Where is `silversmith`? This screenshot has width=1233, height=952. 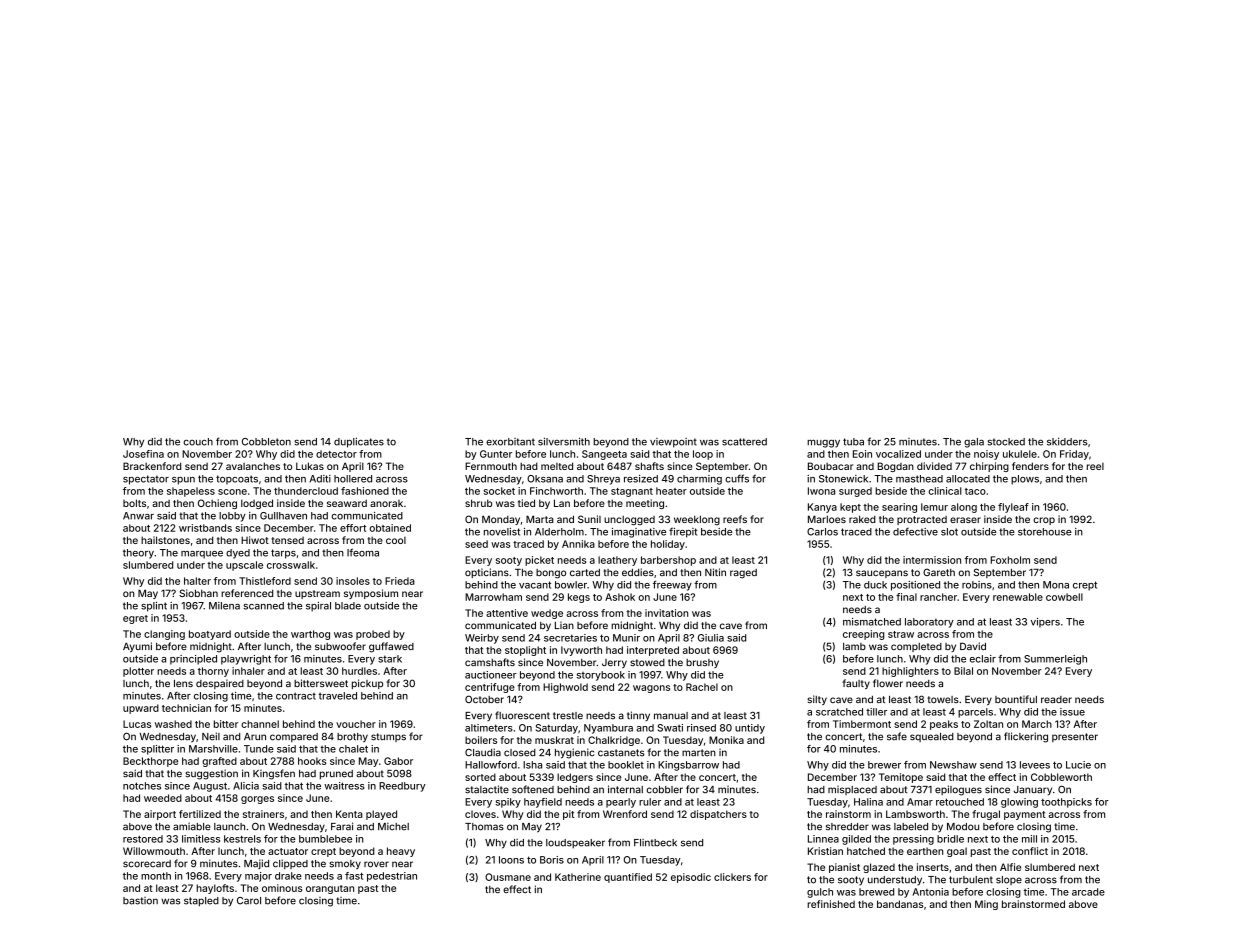
silversmith is located at coordinates (564, 441).
